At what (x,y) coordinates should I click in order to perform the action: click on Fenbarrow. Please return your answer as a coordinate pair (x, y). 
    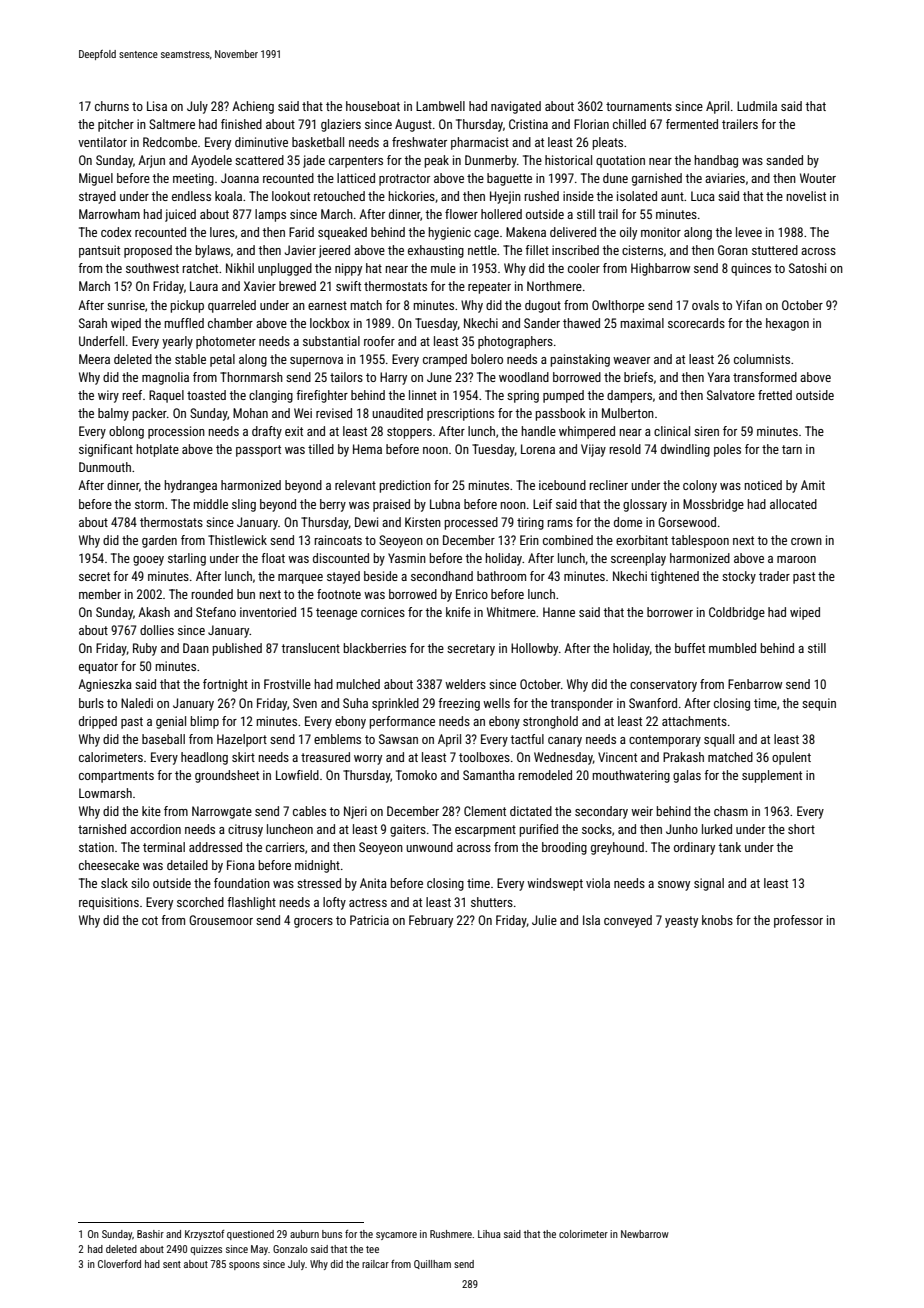
    Looking at the image, I should click on (755, 684).
